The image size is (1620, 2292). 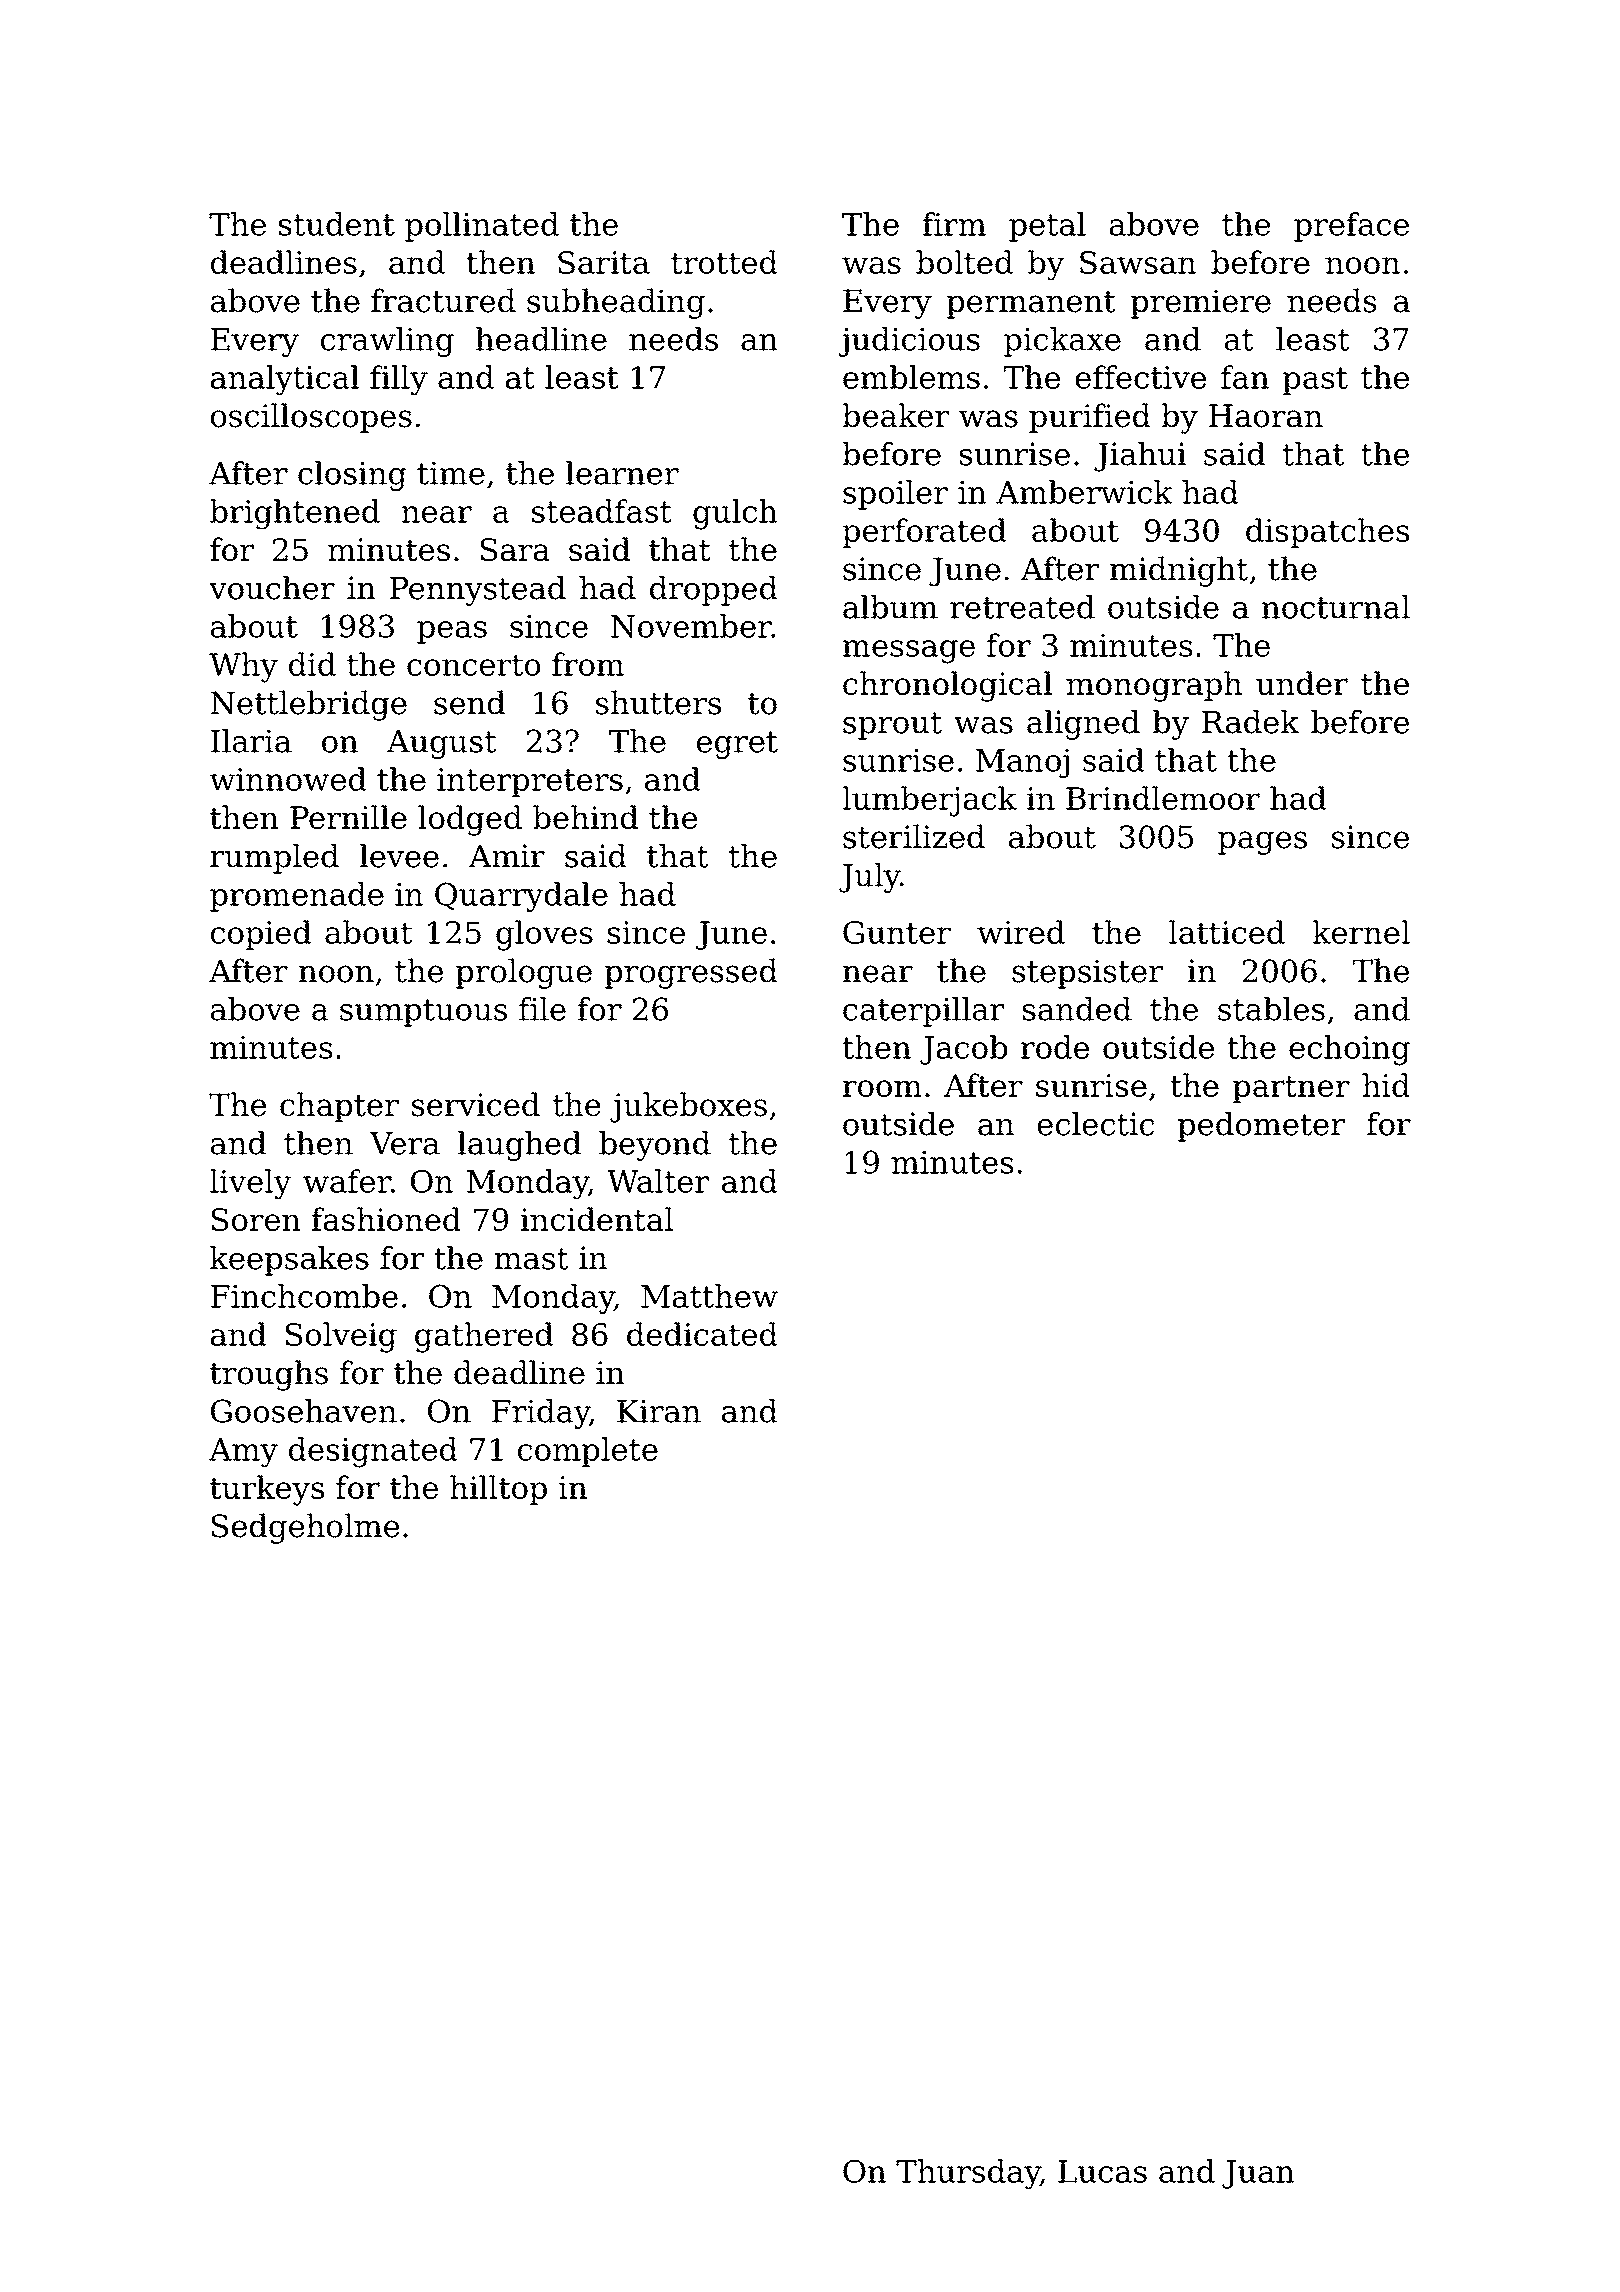 What do you see at coordinates (1102, 2171) in the image?
I see `Lucas` at bounding box center [1102, 2171].
